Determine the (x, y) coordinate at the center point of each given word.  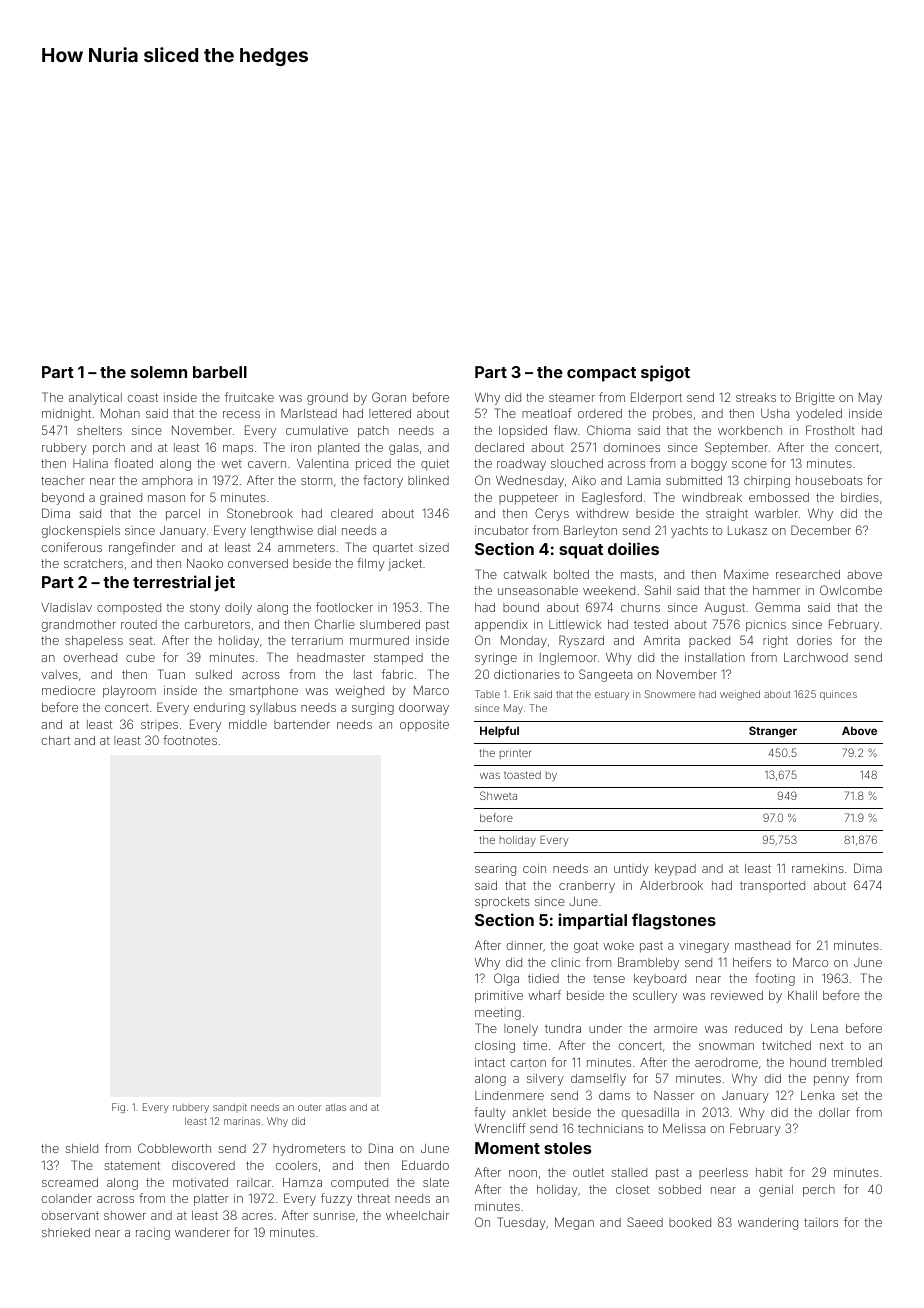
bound (521, 607)
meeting (498, 1014)
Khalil (802, 995)
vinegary (704, 947)
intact (490, 1062)
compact (601, 374)
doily (238, 609)
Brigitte (815, 398)
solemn (159, 372)
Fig (118, 1108)
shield (81, 1148)
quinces (838, 695)
